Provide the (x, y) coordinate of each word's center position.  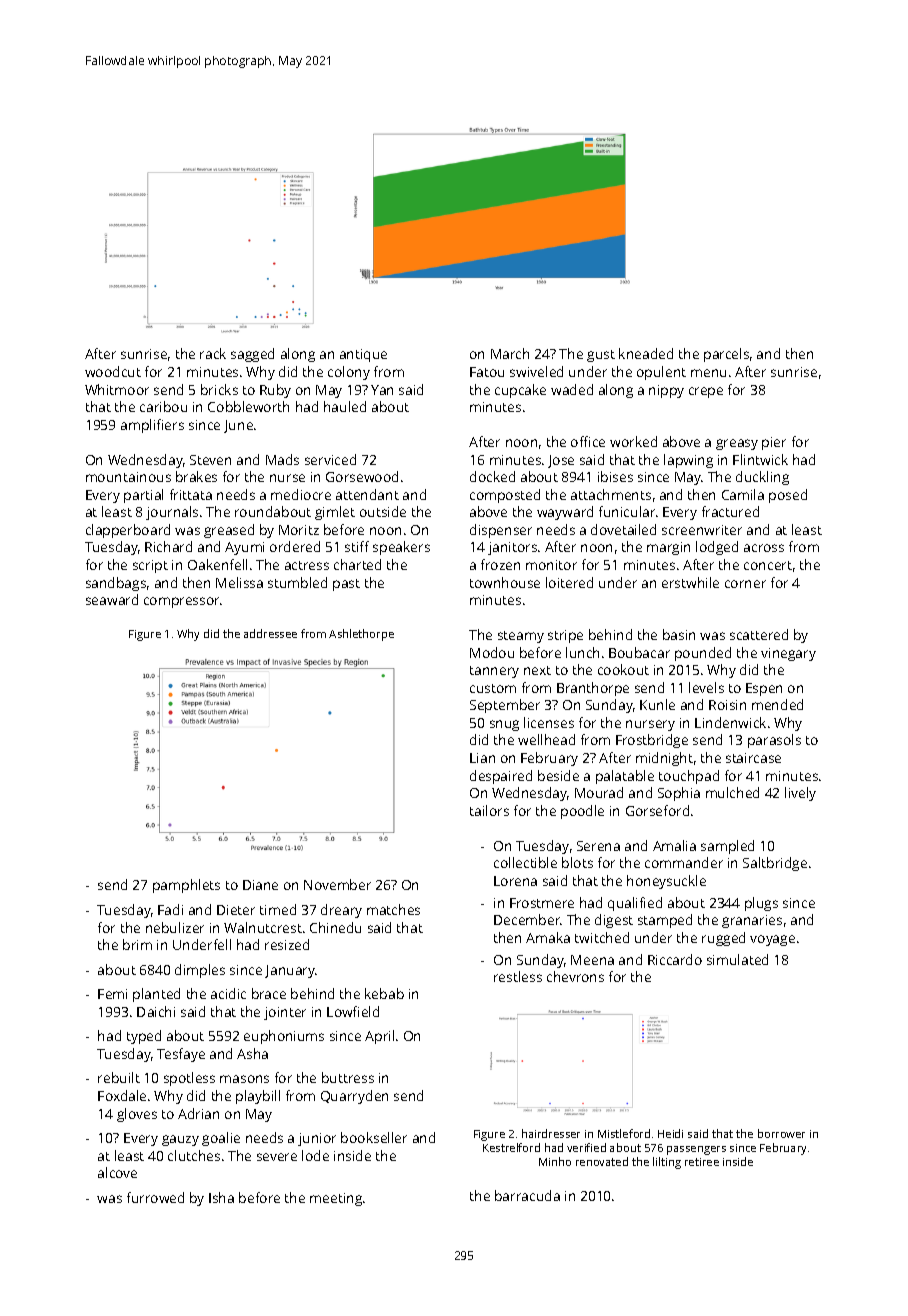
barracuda (527, 1195)
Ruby (275, 391)
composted (505, 496)
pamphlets (186, 886)
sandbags (116, 584)
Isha (221, 1197)
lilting (667, 1163)
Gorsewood (362, 476)
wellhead (546, 739)
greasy (737, 444)
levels (706, 687)
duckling (762, 478)
